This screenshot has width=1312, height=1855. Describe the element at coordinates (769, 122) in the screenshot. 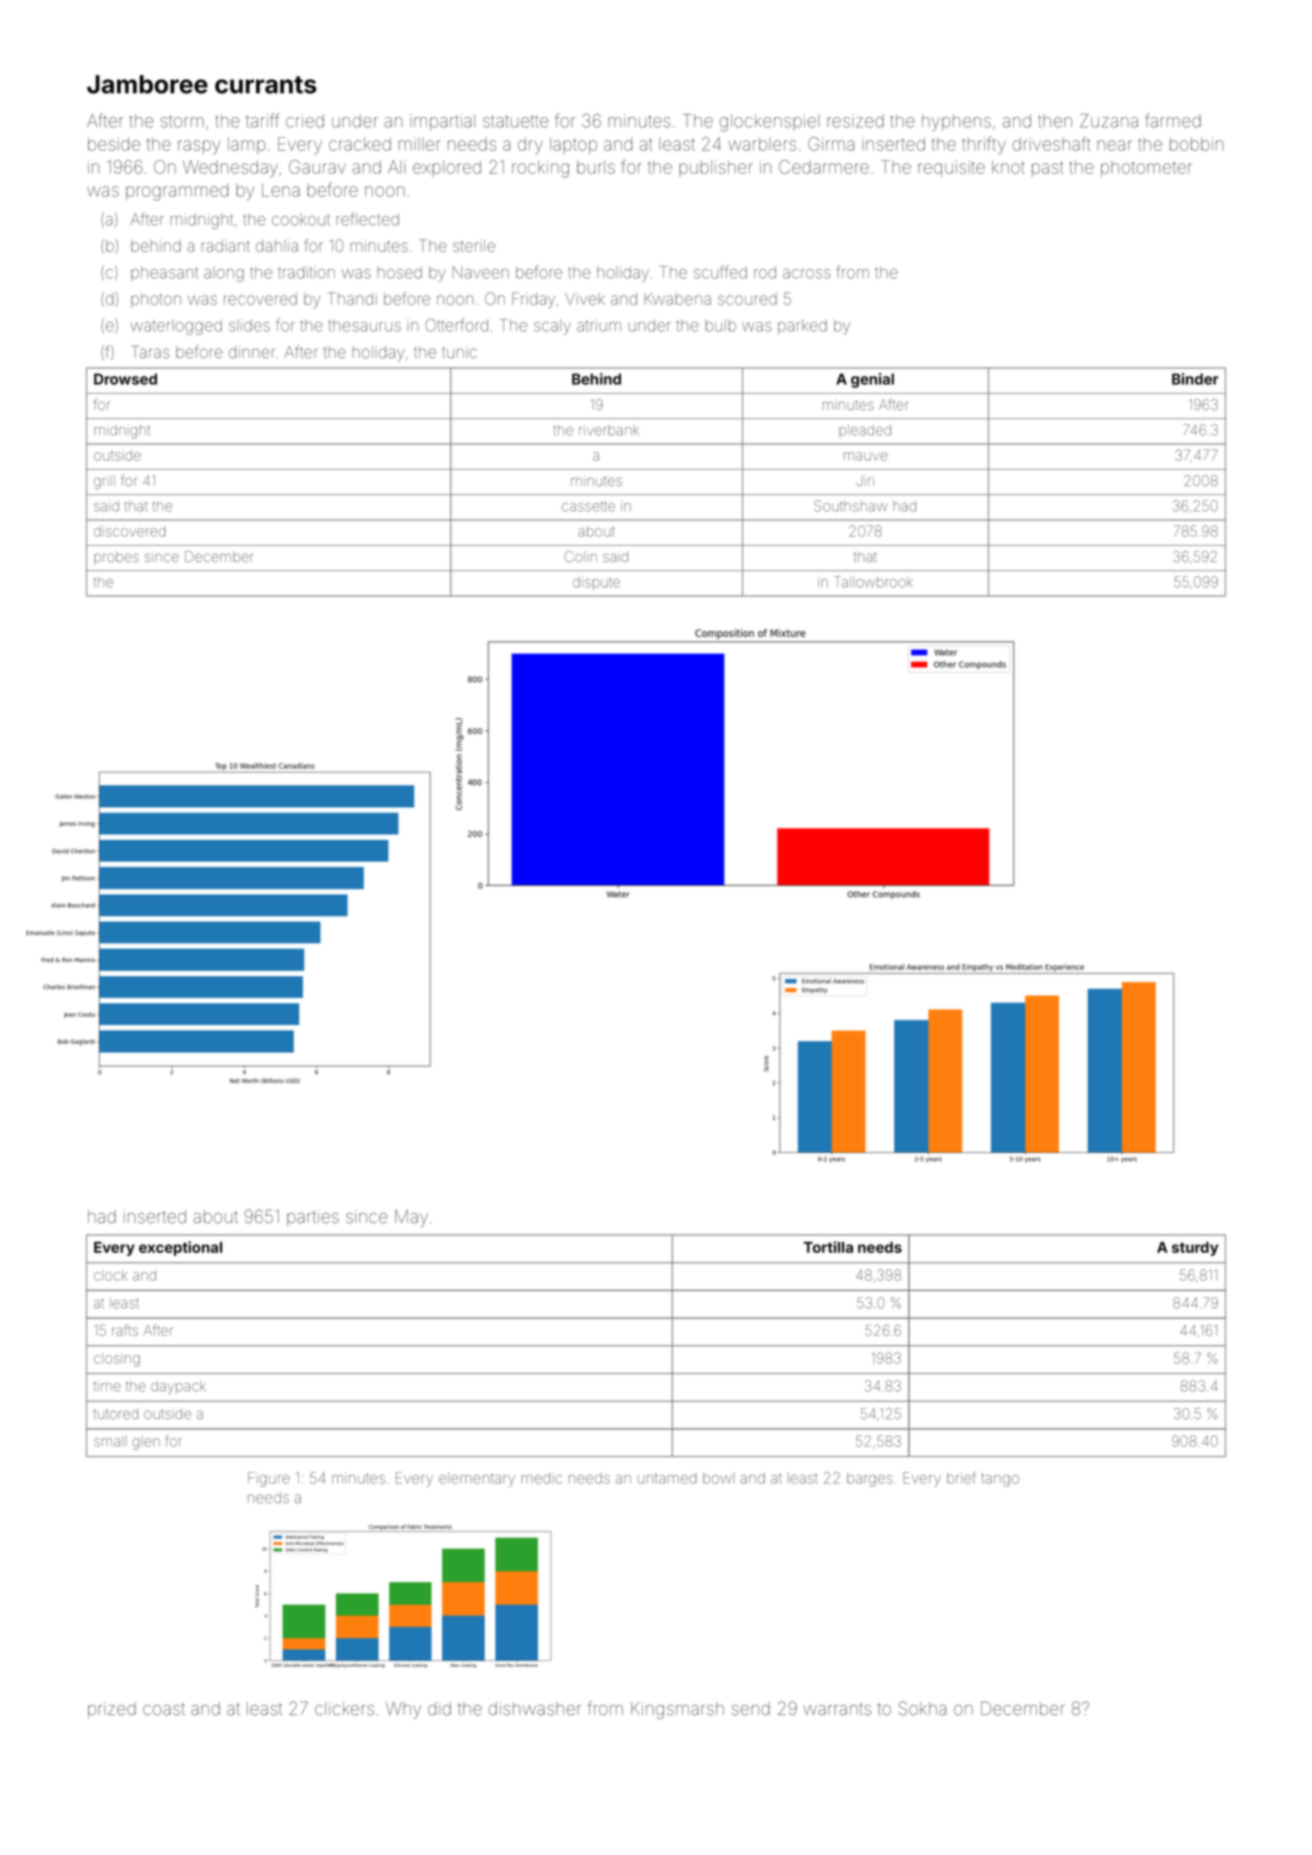

I see `glockenspiel` at that location.
